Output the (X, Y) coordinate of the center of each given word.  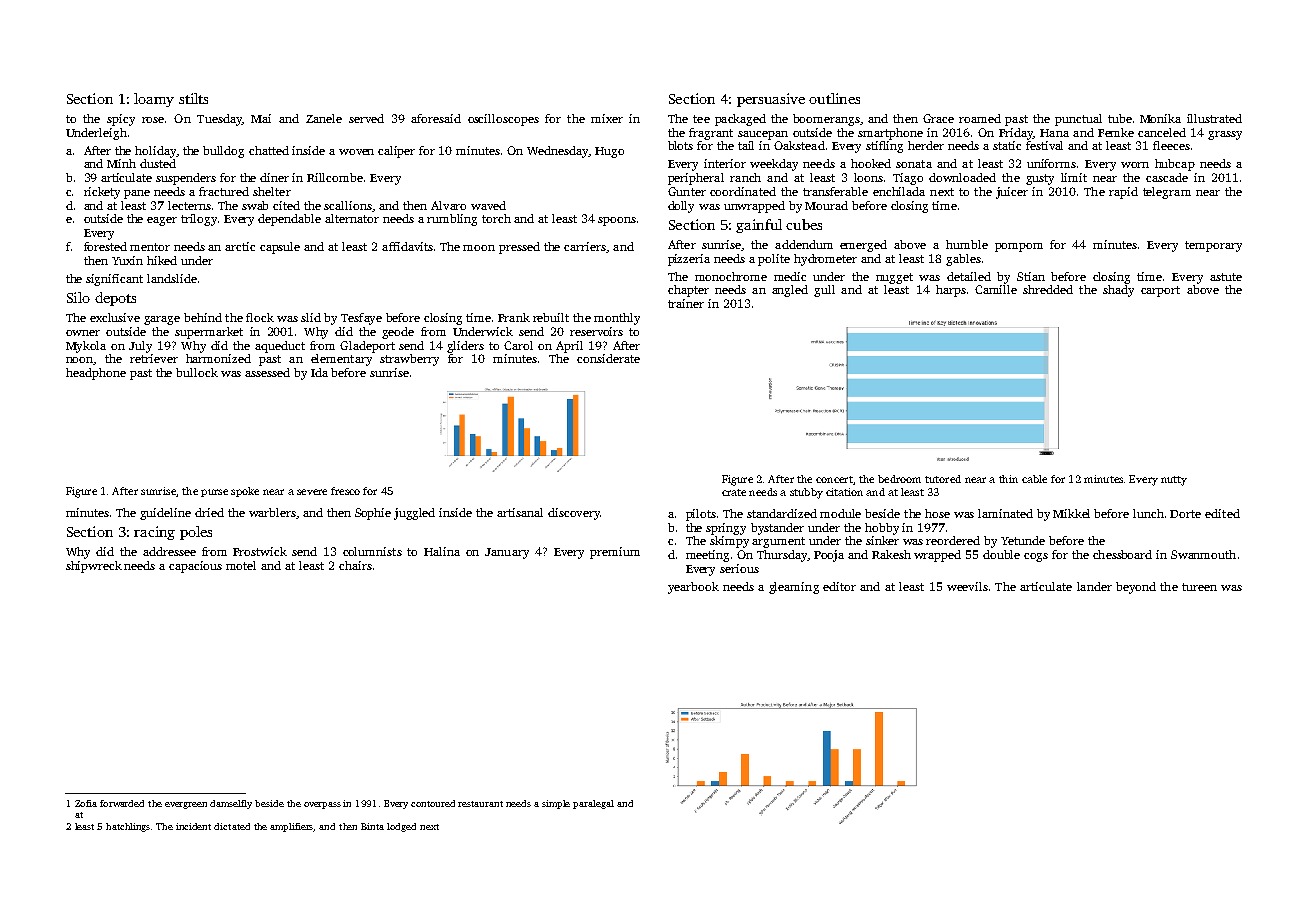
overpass (322, 805)
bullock (197, 372)
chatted (269, 150)
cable (1034, 479)
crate (734, 492)
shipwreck (94, 567)
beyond (1136, 588)
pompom (1019, 247)
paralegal (593, 804)
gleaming (794, 588)
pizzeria (689, 260)
